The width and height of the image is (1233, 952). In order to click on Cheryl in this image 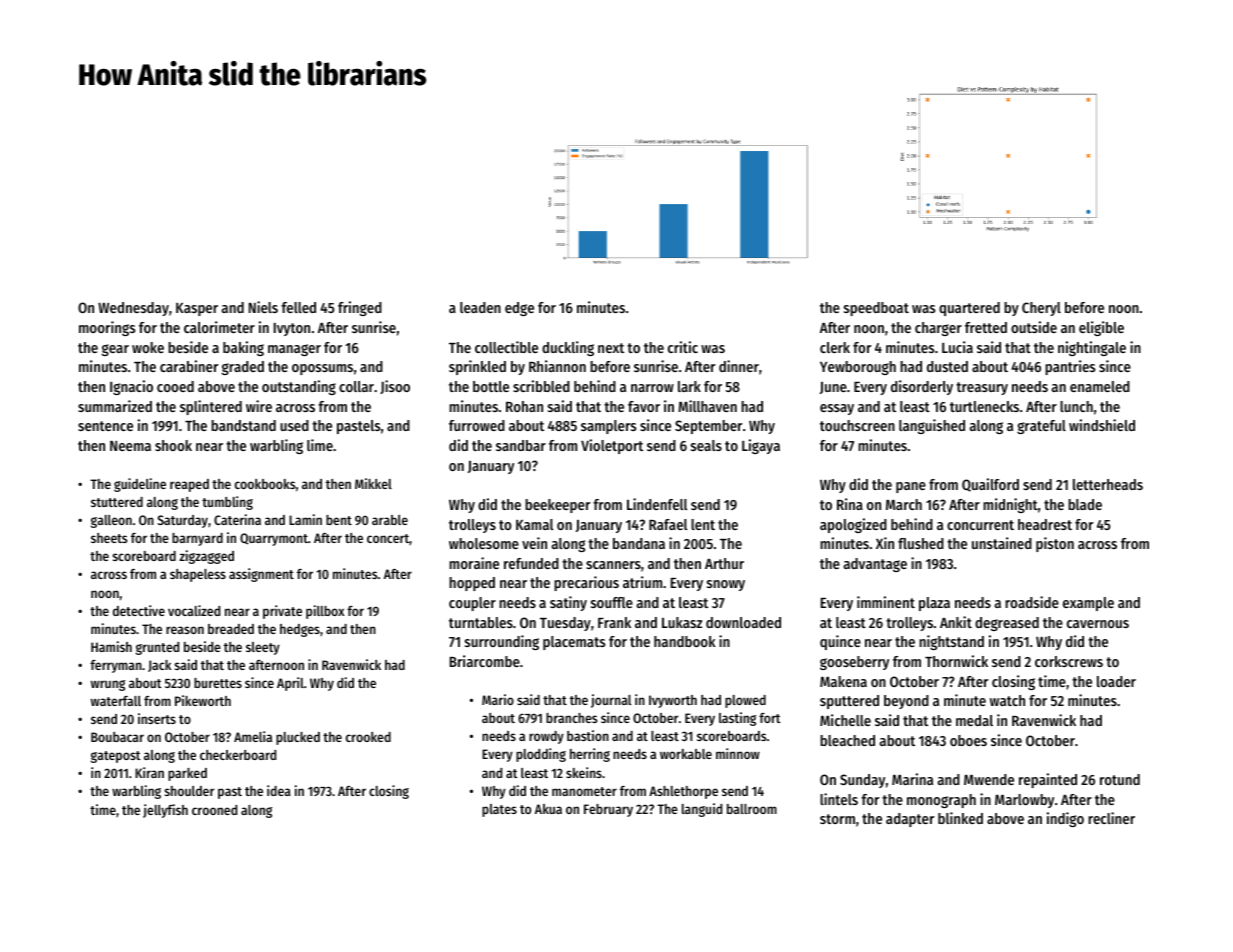, I will do `click(1041, 309)`.
